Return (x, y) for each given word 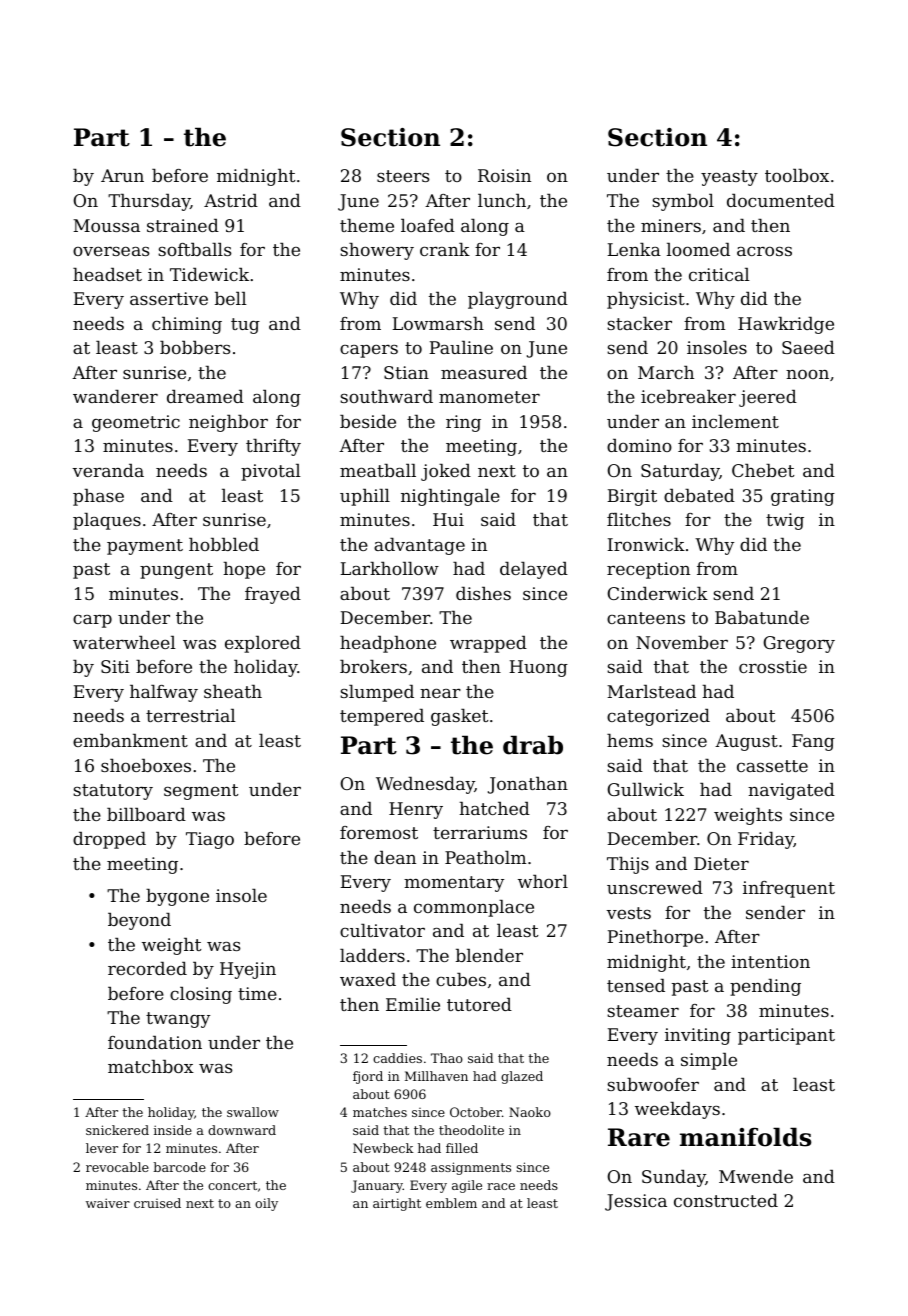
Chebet (763, 470)
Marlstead (651, 691)
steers (403, 176)
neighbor (228, 423)
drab (533, 745)
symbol (683, 202)
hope (244, 570)
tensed (636, 985)
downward (242, 1130)
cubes (461, 979)
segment (201, 792)
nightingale (450, 497)
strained (183, 225)
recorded (147, 968)
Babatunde (762, 617)
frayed (273, 595)
